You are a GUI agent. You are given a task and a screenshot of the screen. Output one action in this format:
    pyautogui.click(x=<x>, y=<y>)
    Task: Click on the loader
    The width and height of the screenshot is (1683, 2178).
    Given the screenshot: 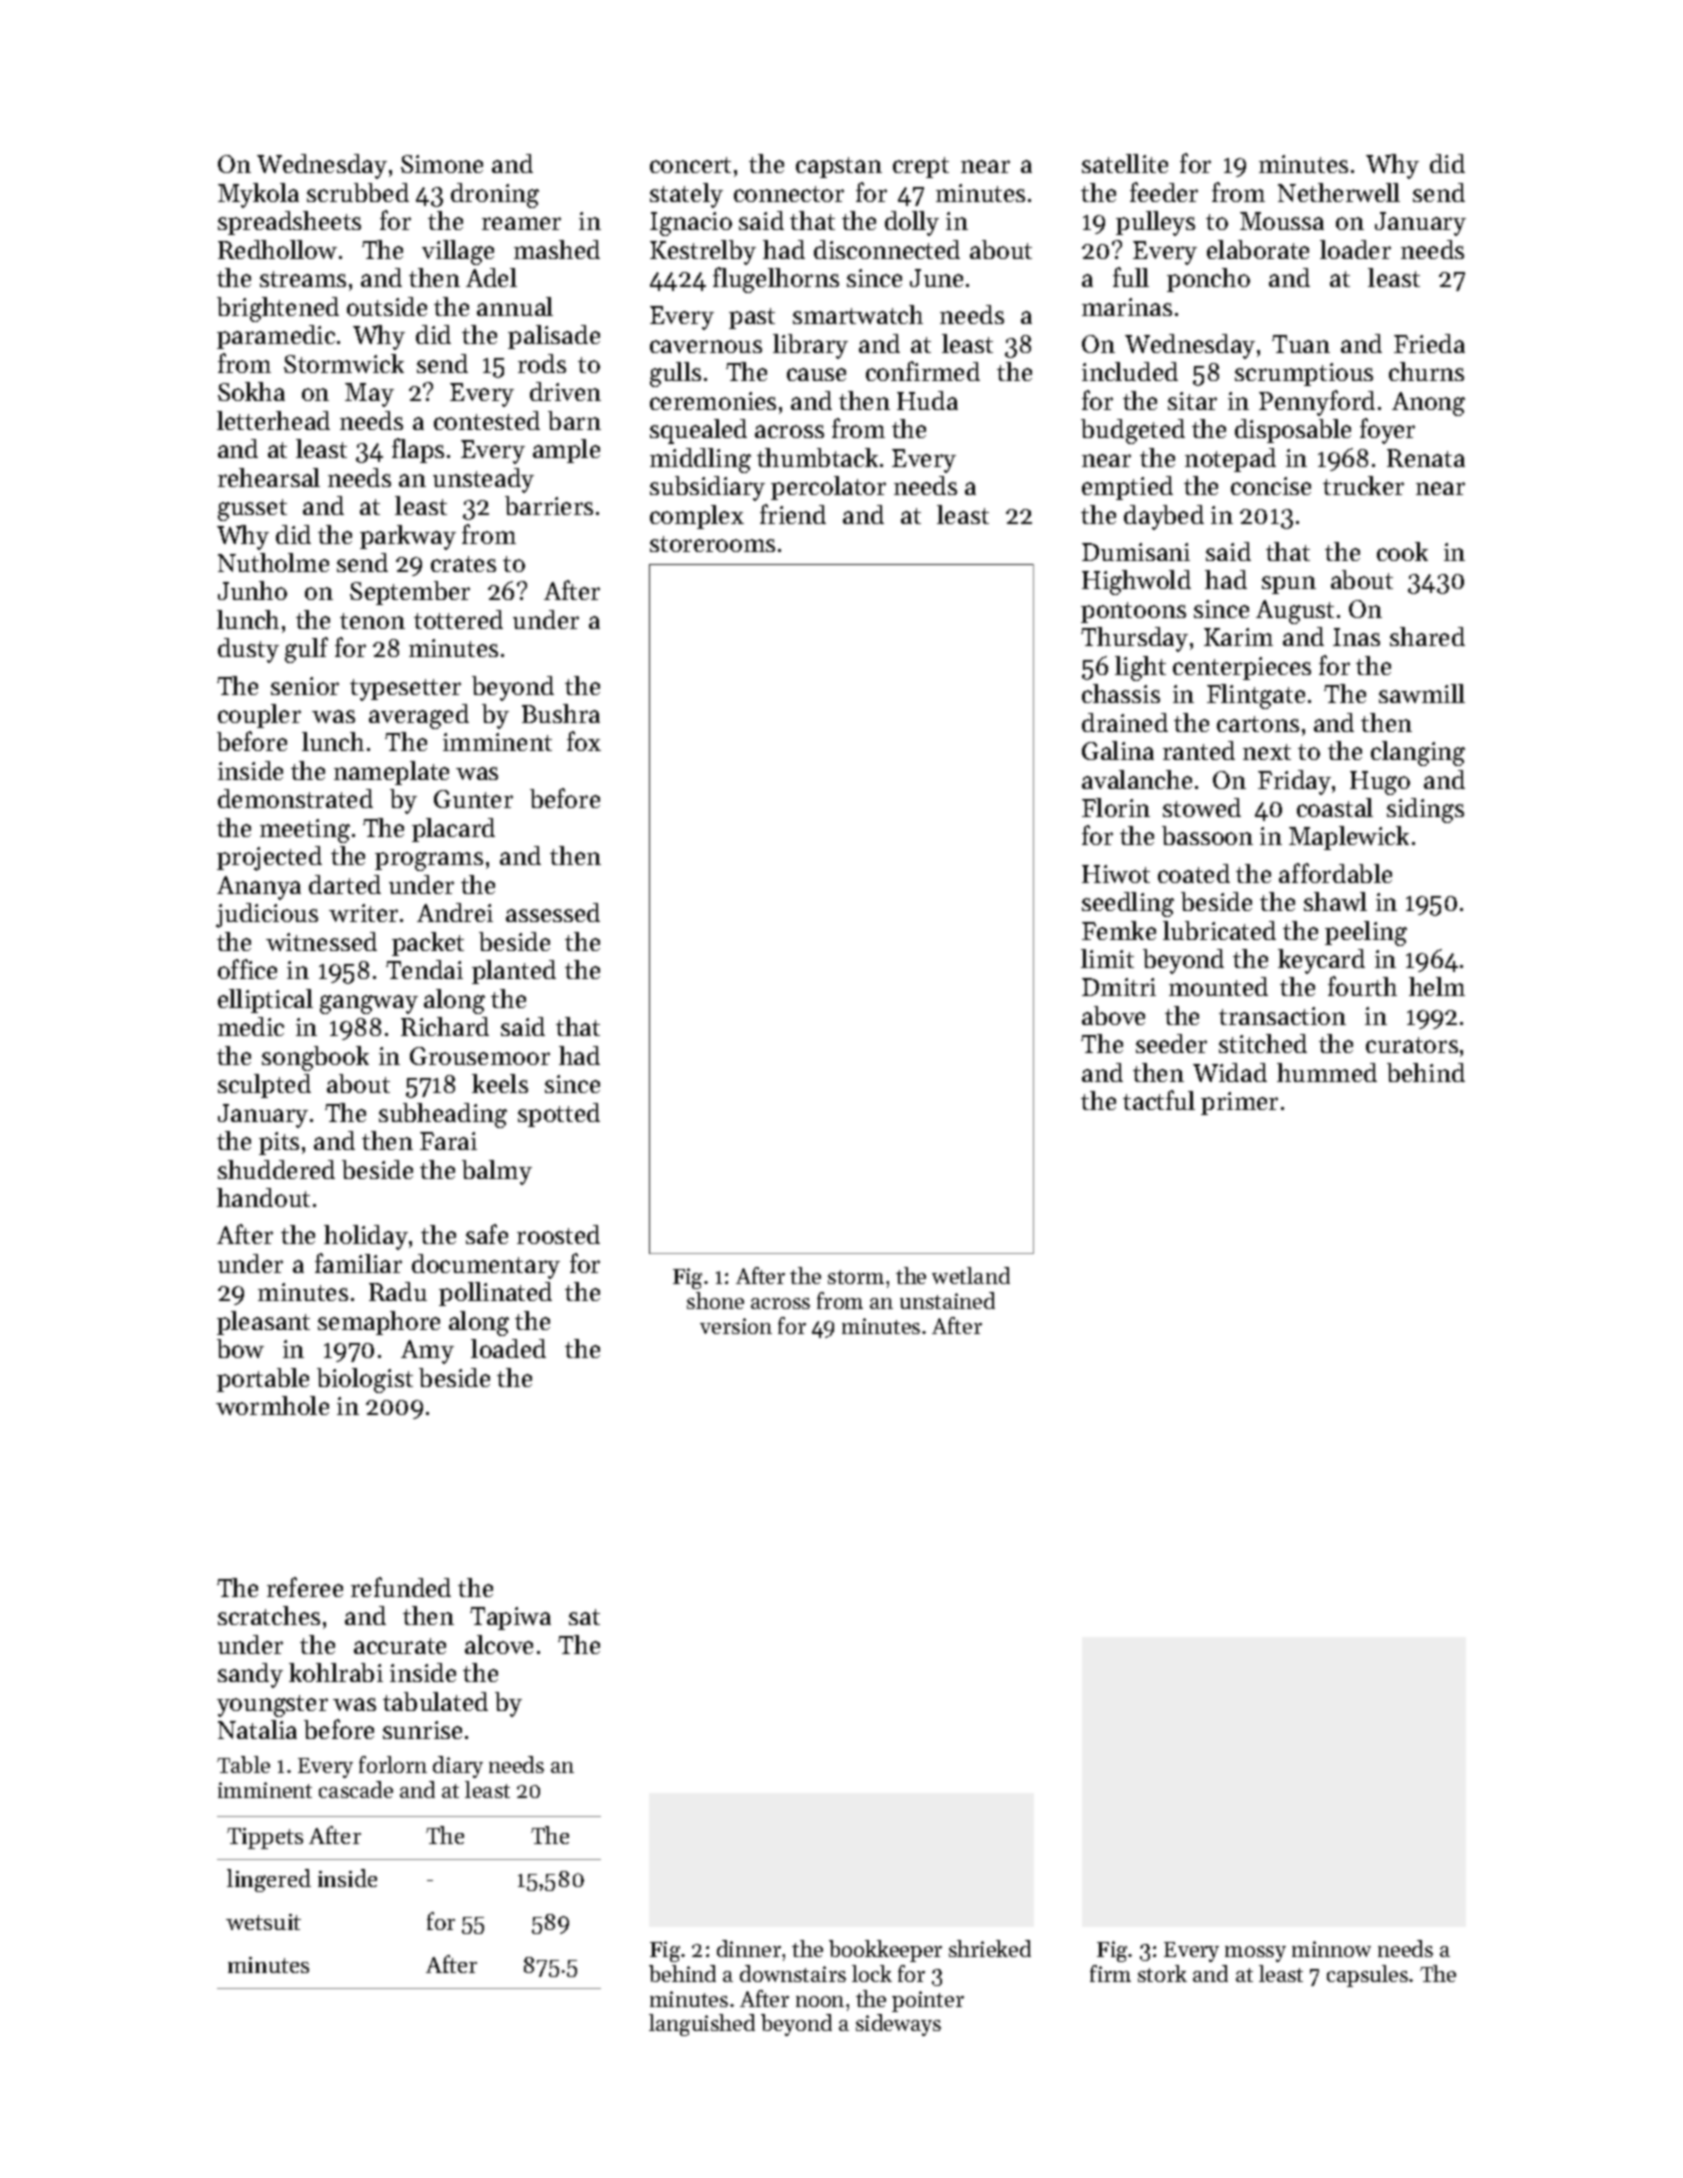 What is the action you would take?
    pyautogui.click(x=1355, y=249)
